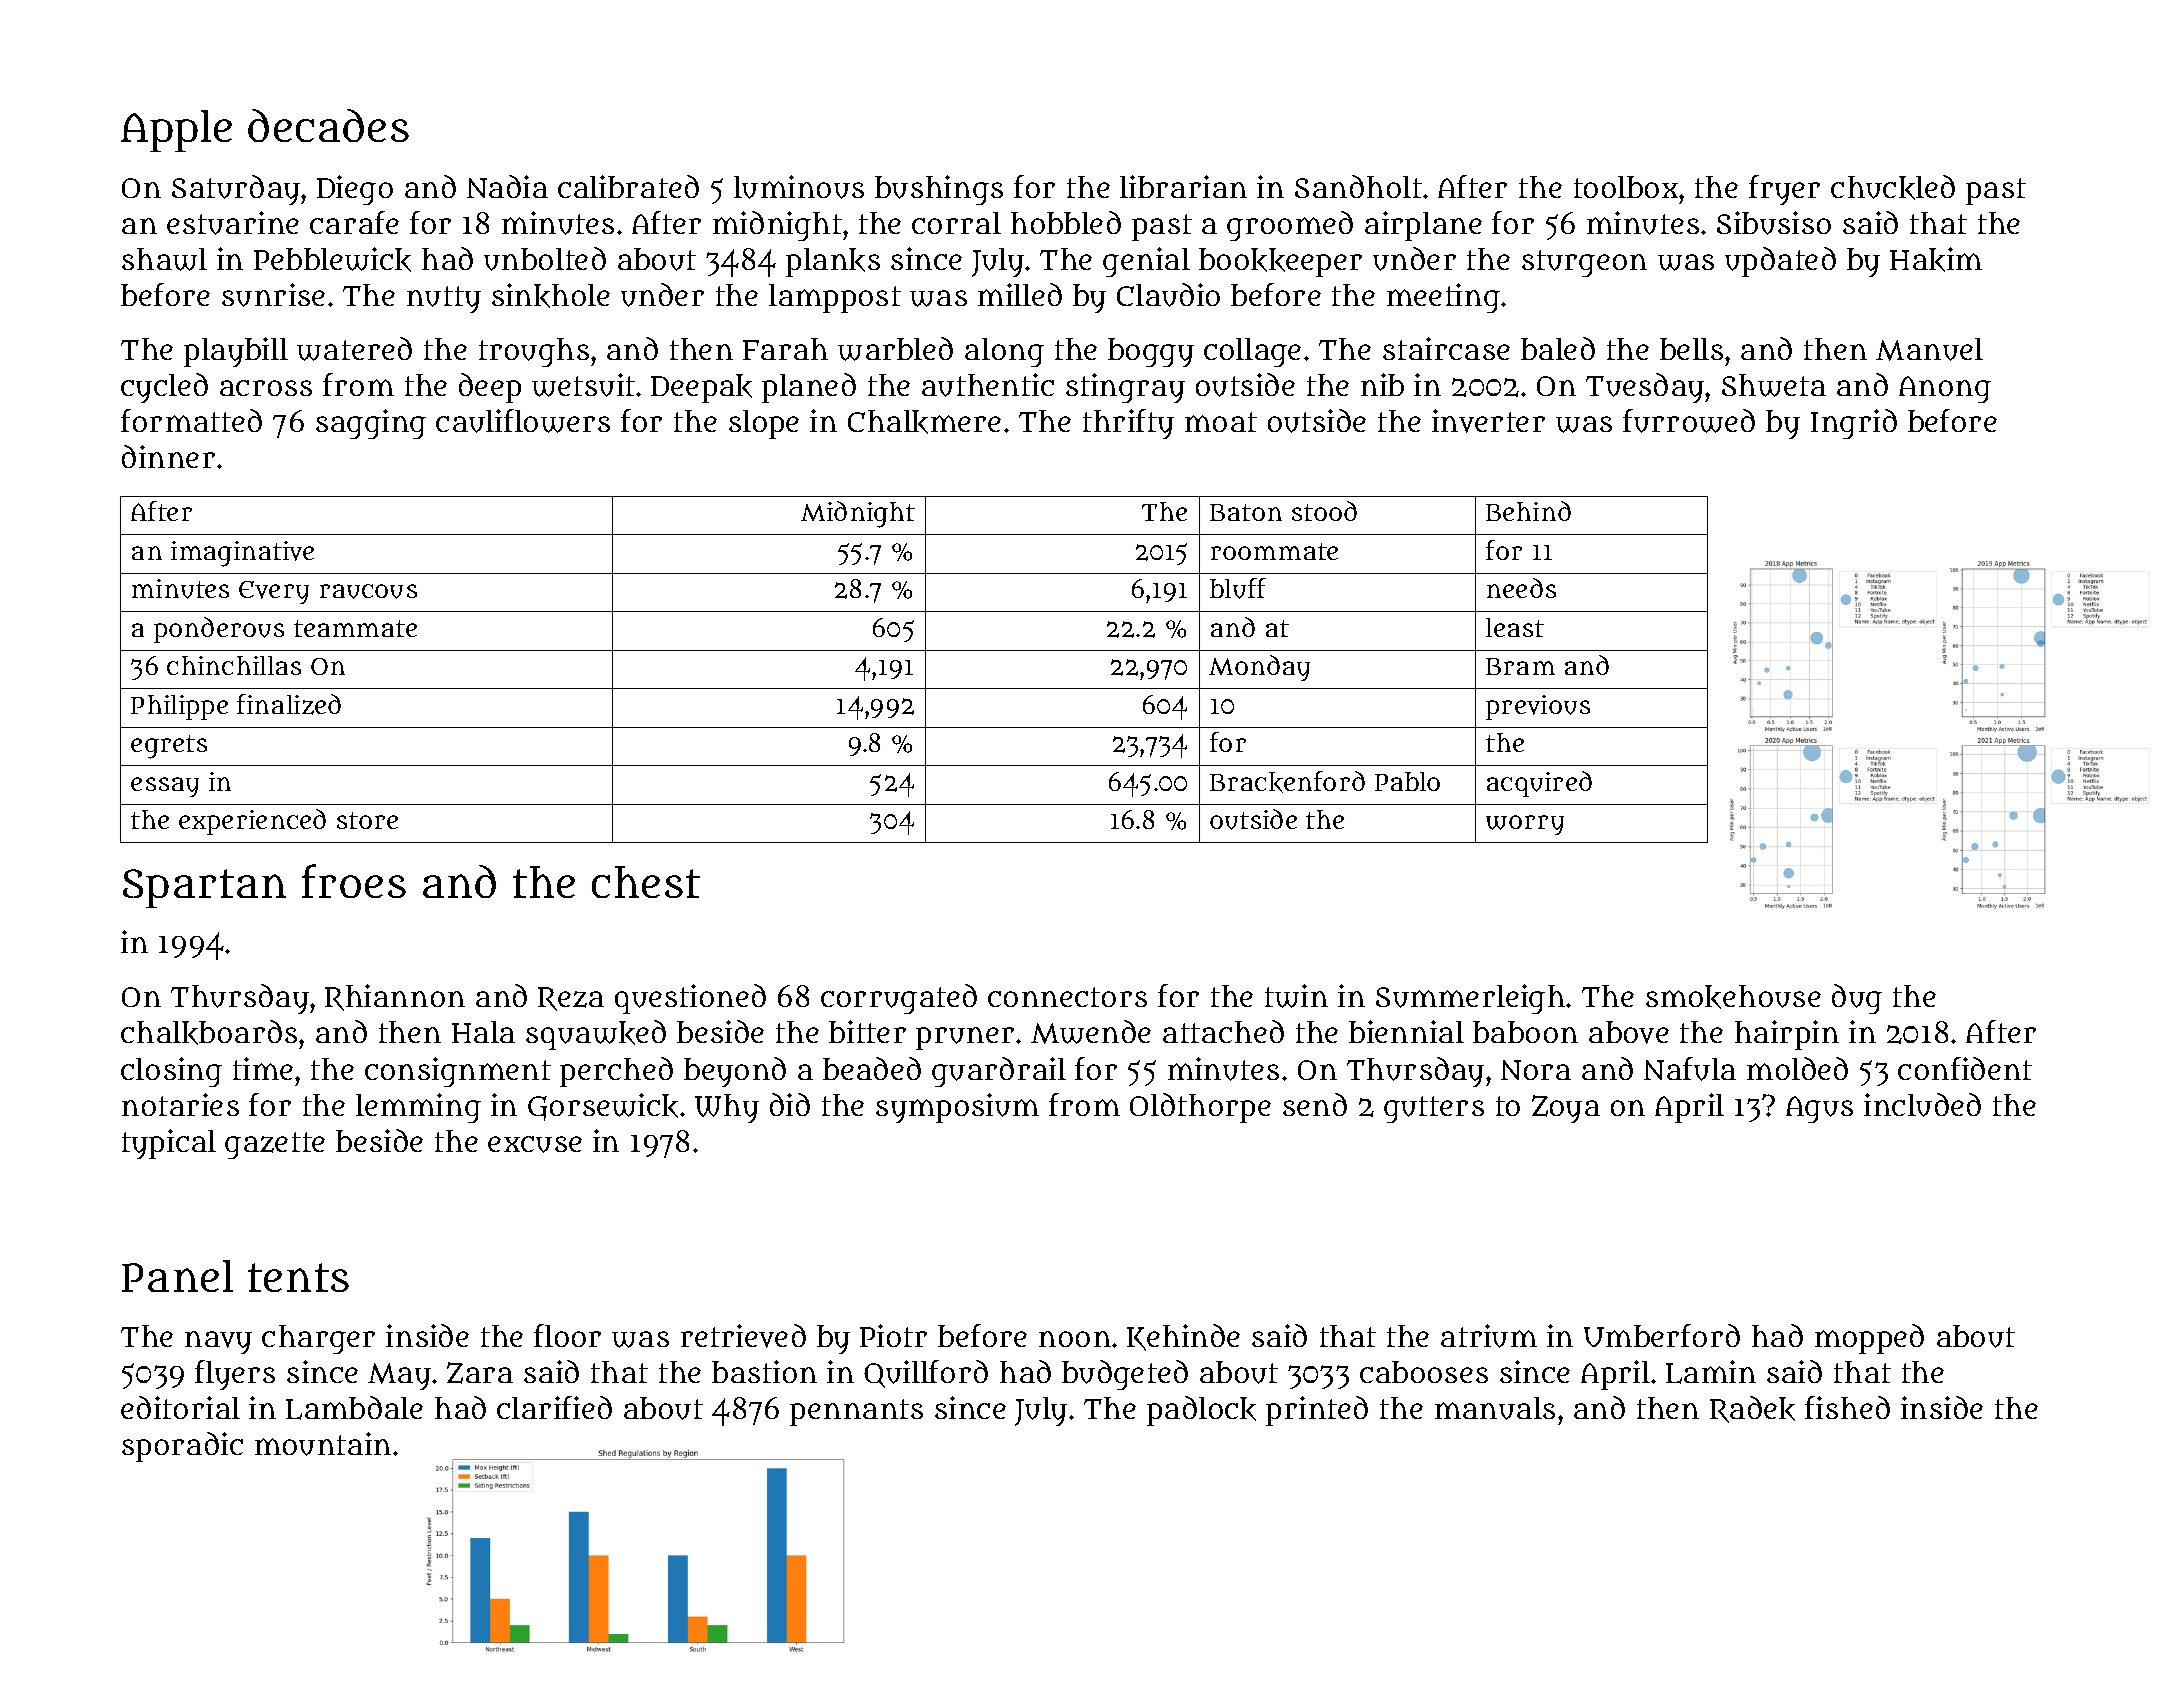  Describe the element at coordinates (1075, 1339) in the screenshot. I see `noon` at that location.
